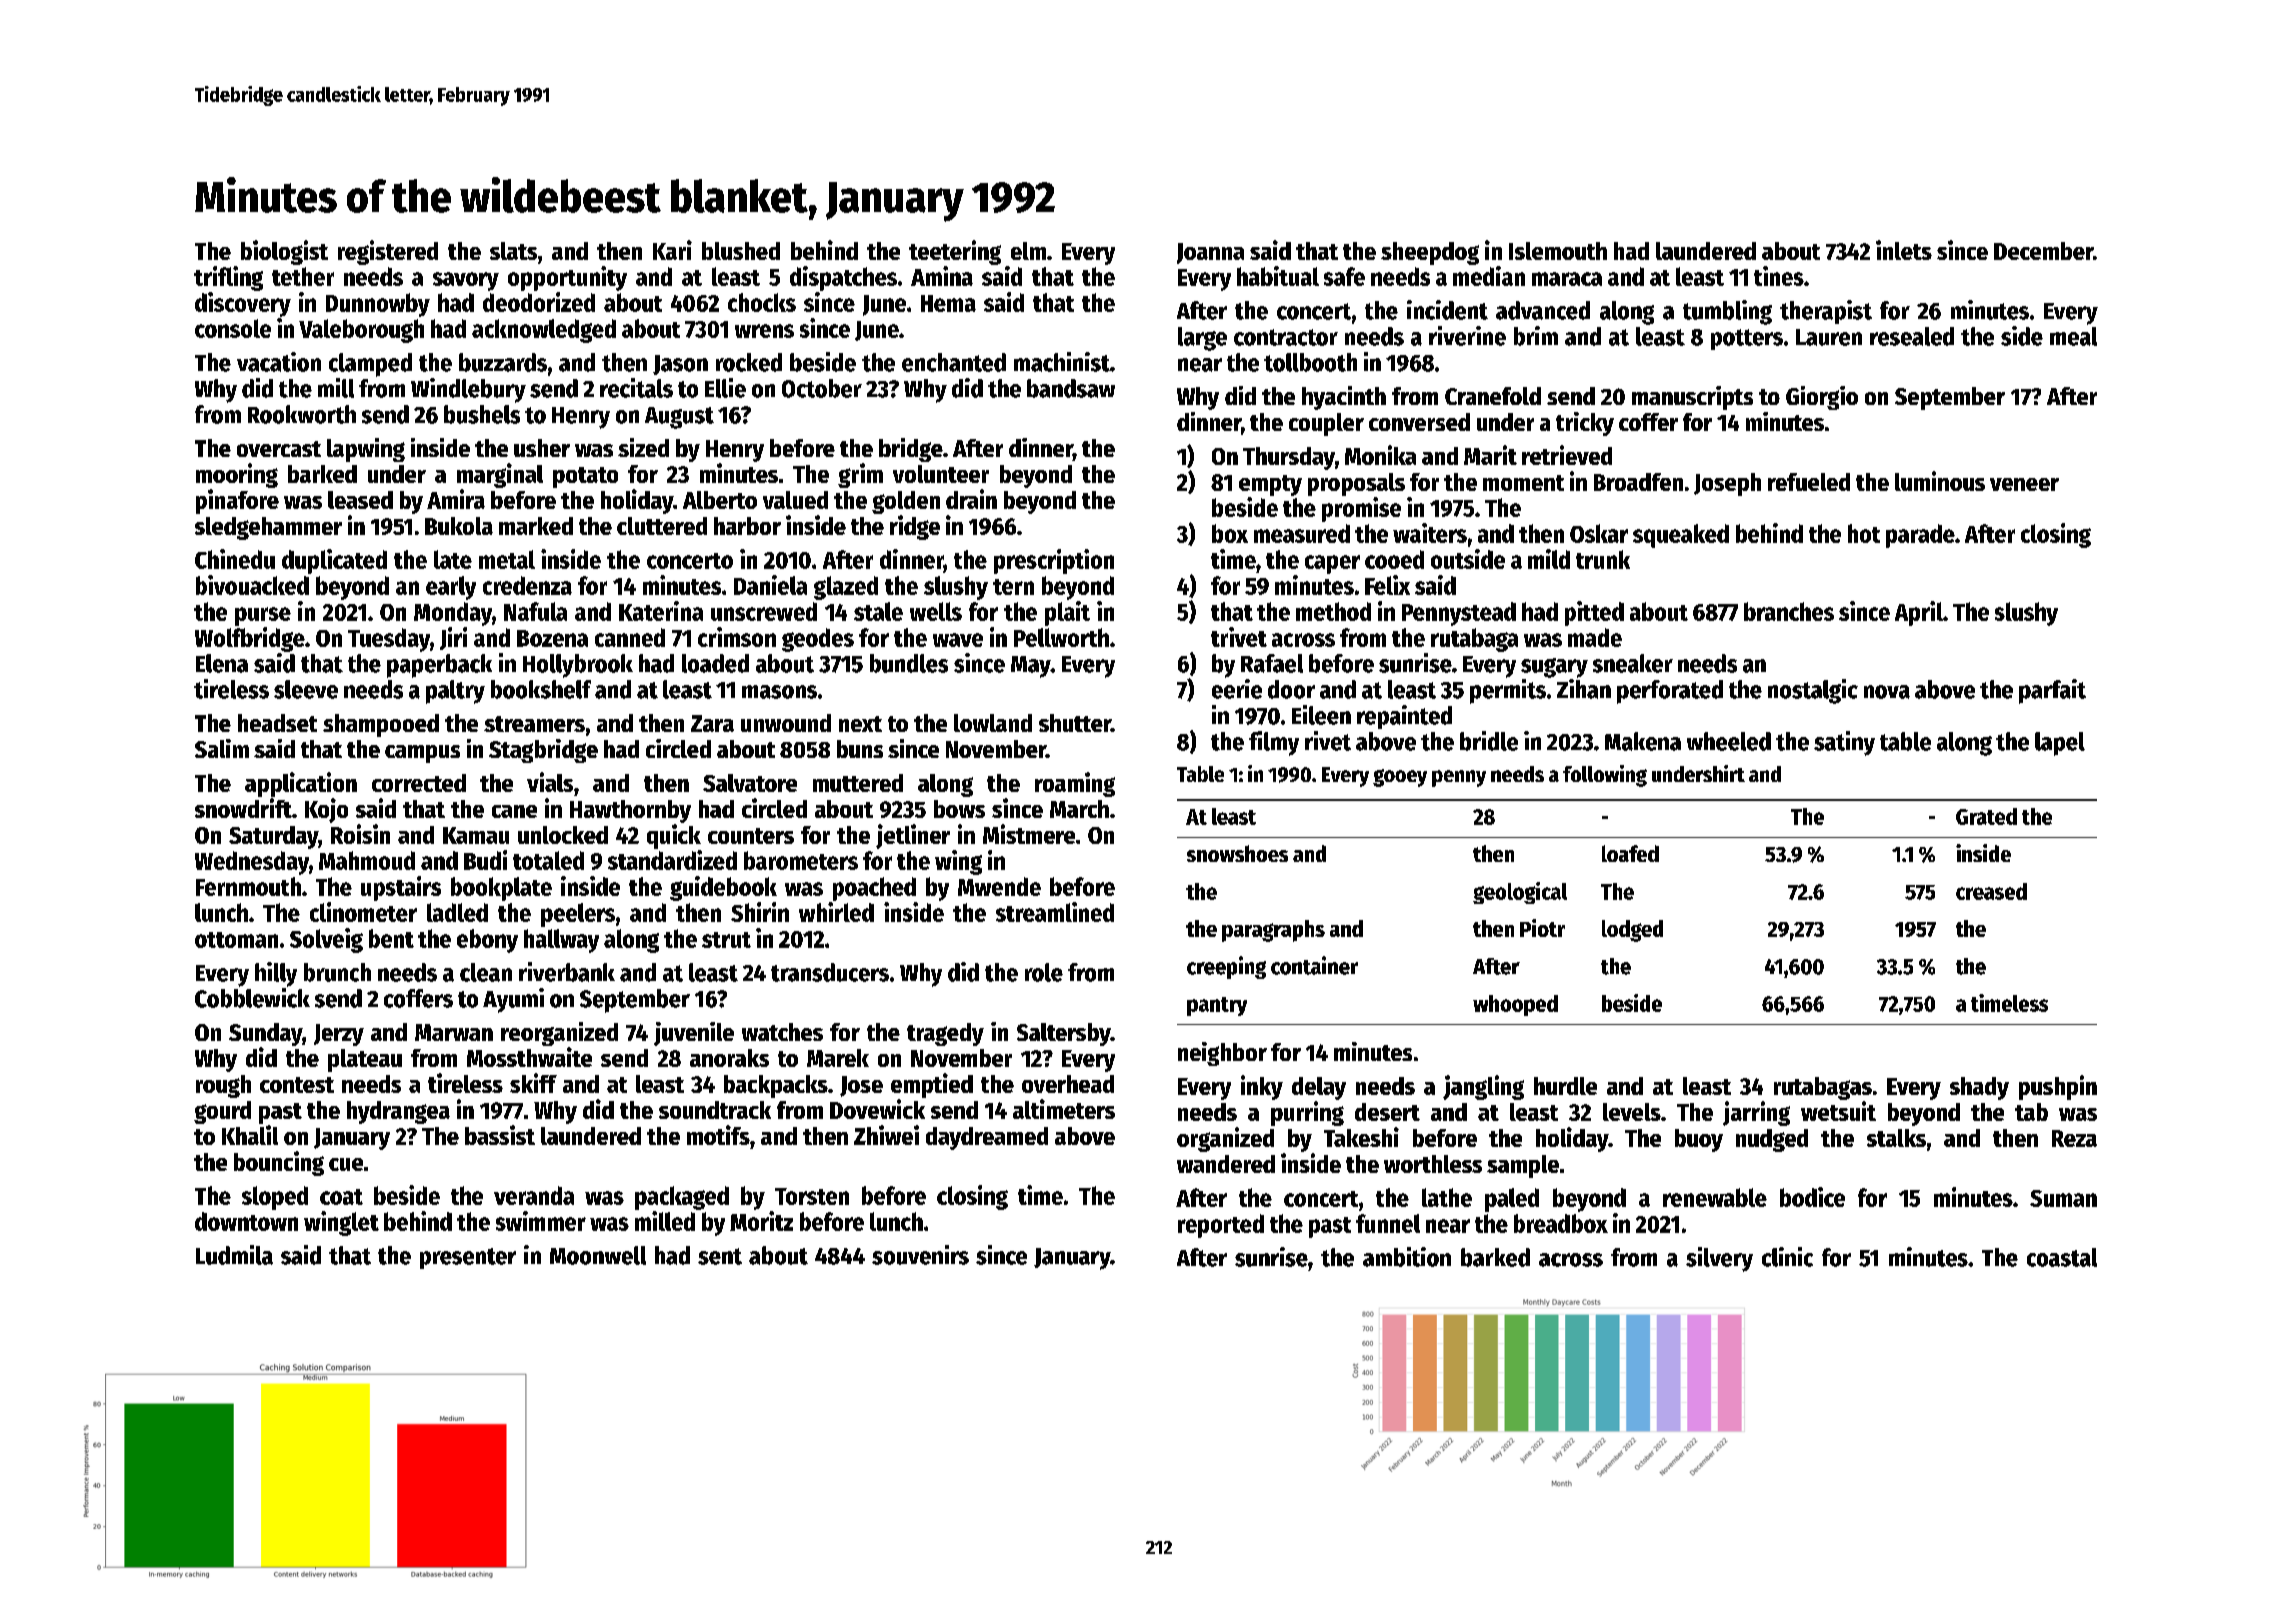 This image has width=2292, height=1620. I want to click on veneer, so click(2024, 484).
